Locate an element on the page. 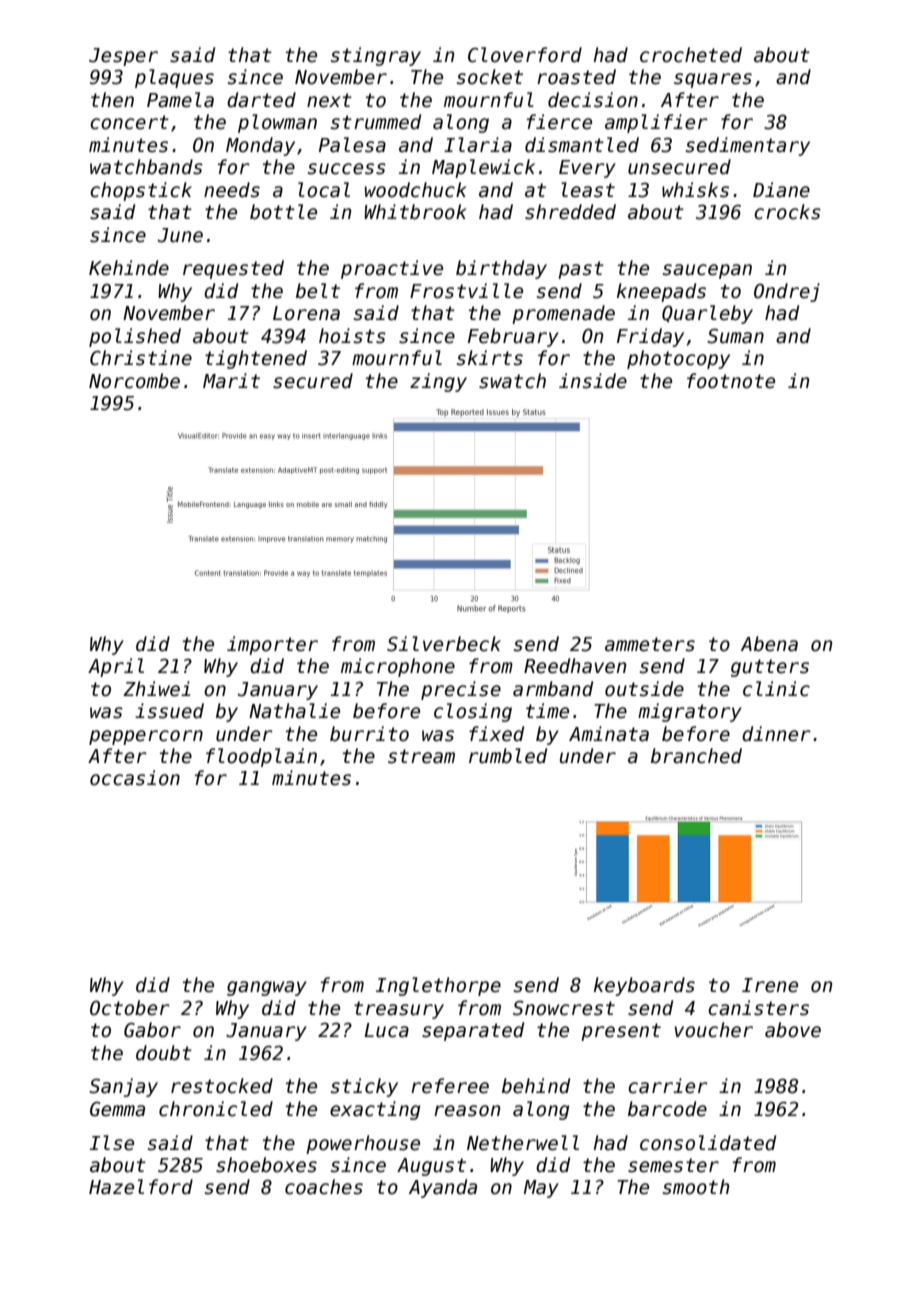 The width and height of the page is (924, 1308). then is located at coordinates (112, 100).
